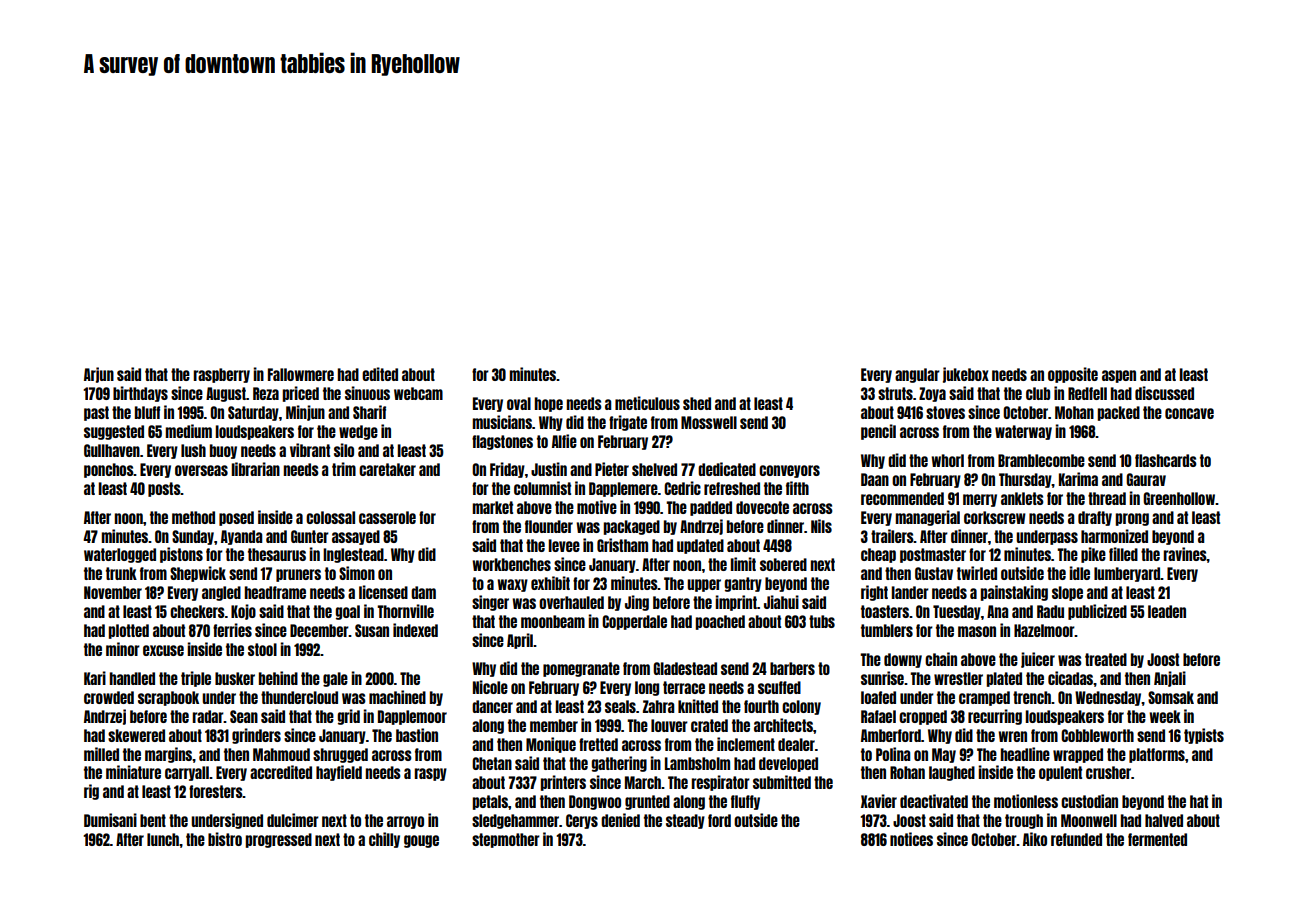 This page has width=1308, height=924. What do you see at coordinates (917, 375) in the page?
I see `angular` at bounding box center [917, 375].
